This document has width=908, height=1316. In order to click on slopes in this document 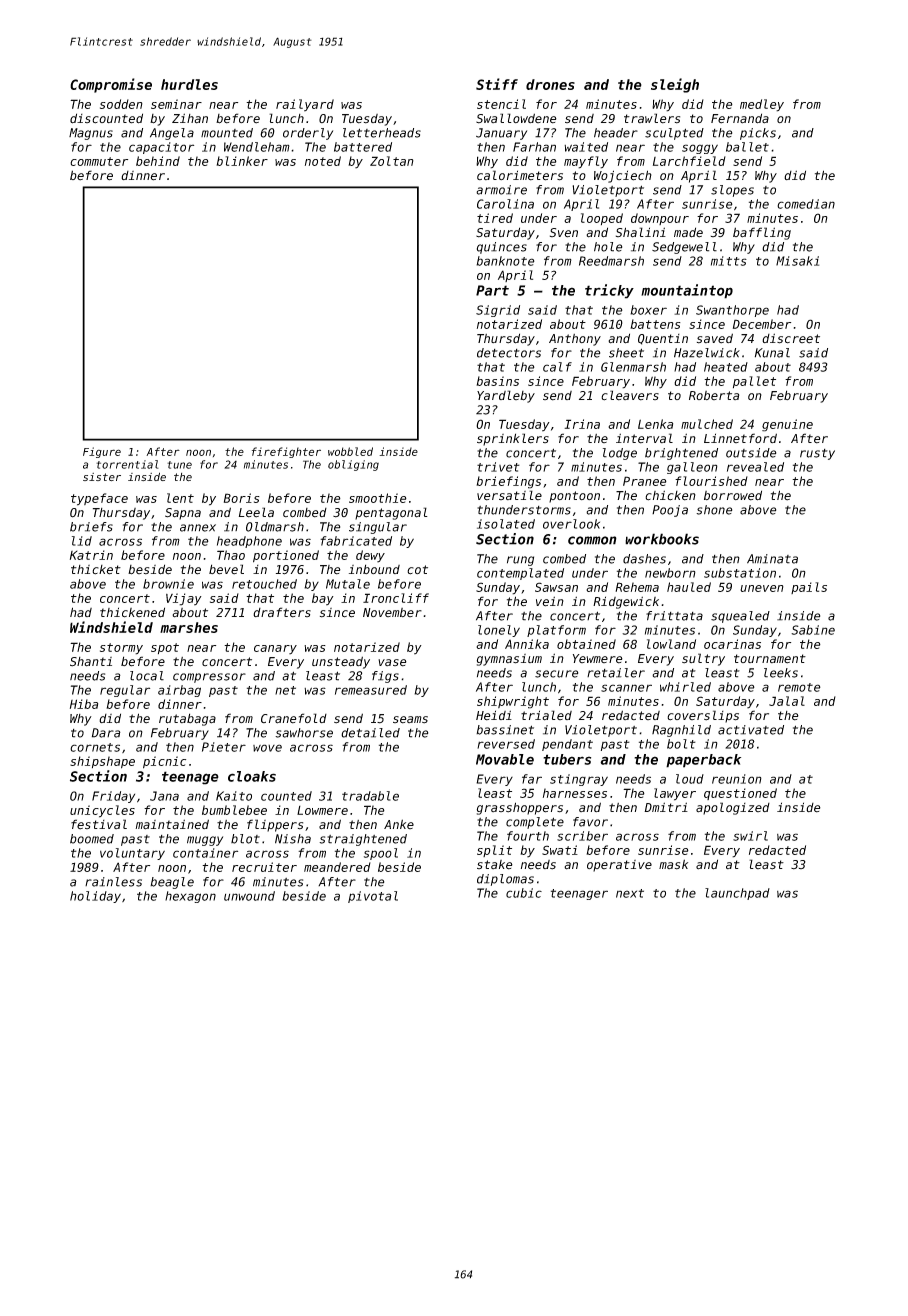, I will do `click(732, 191)`.
